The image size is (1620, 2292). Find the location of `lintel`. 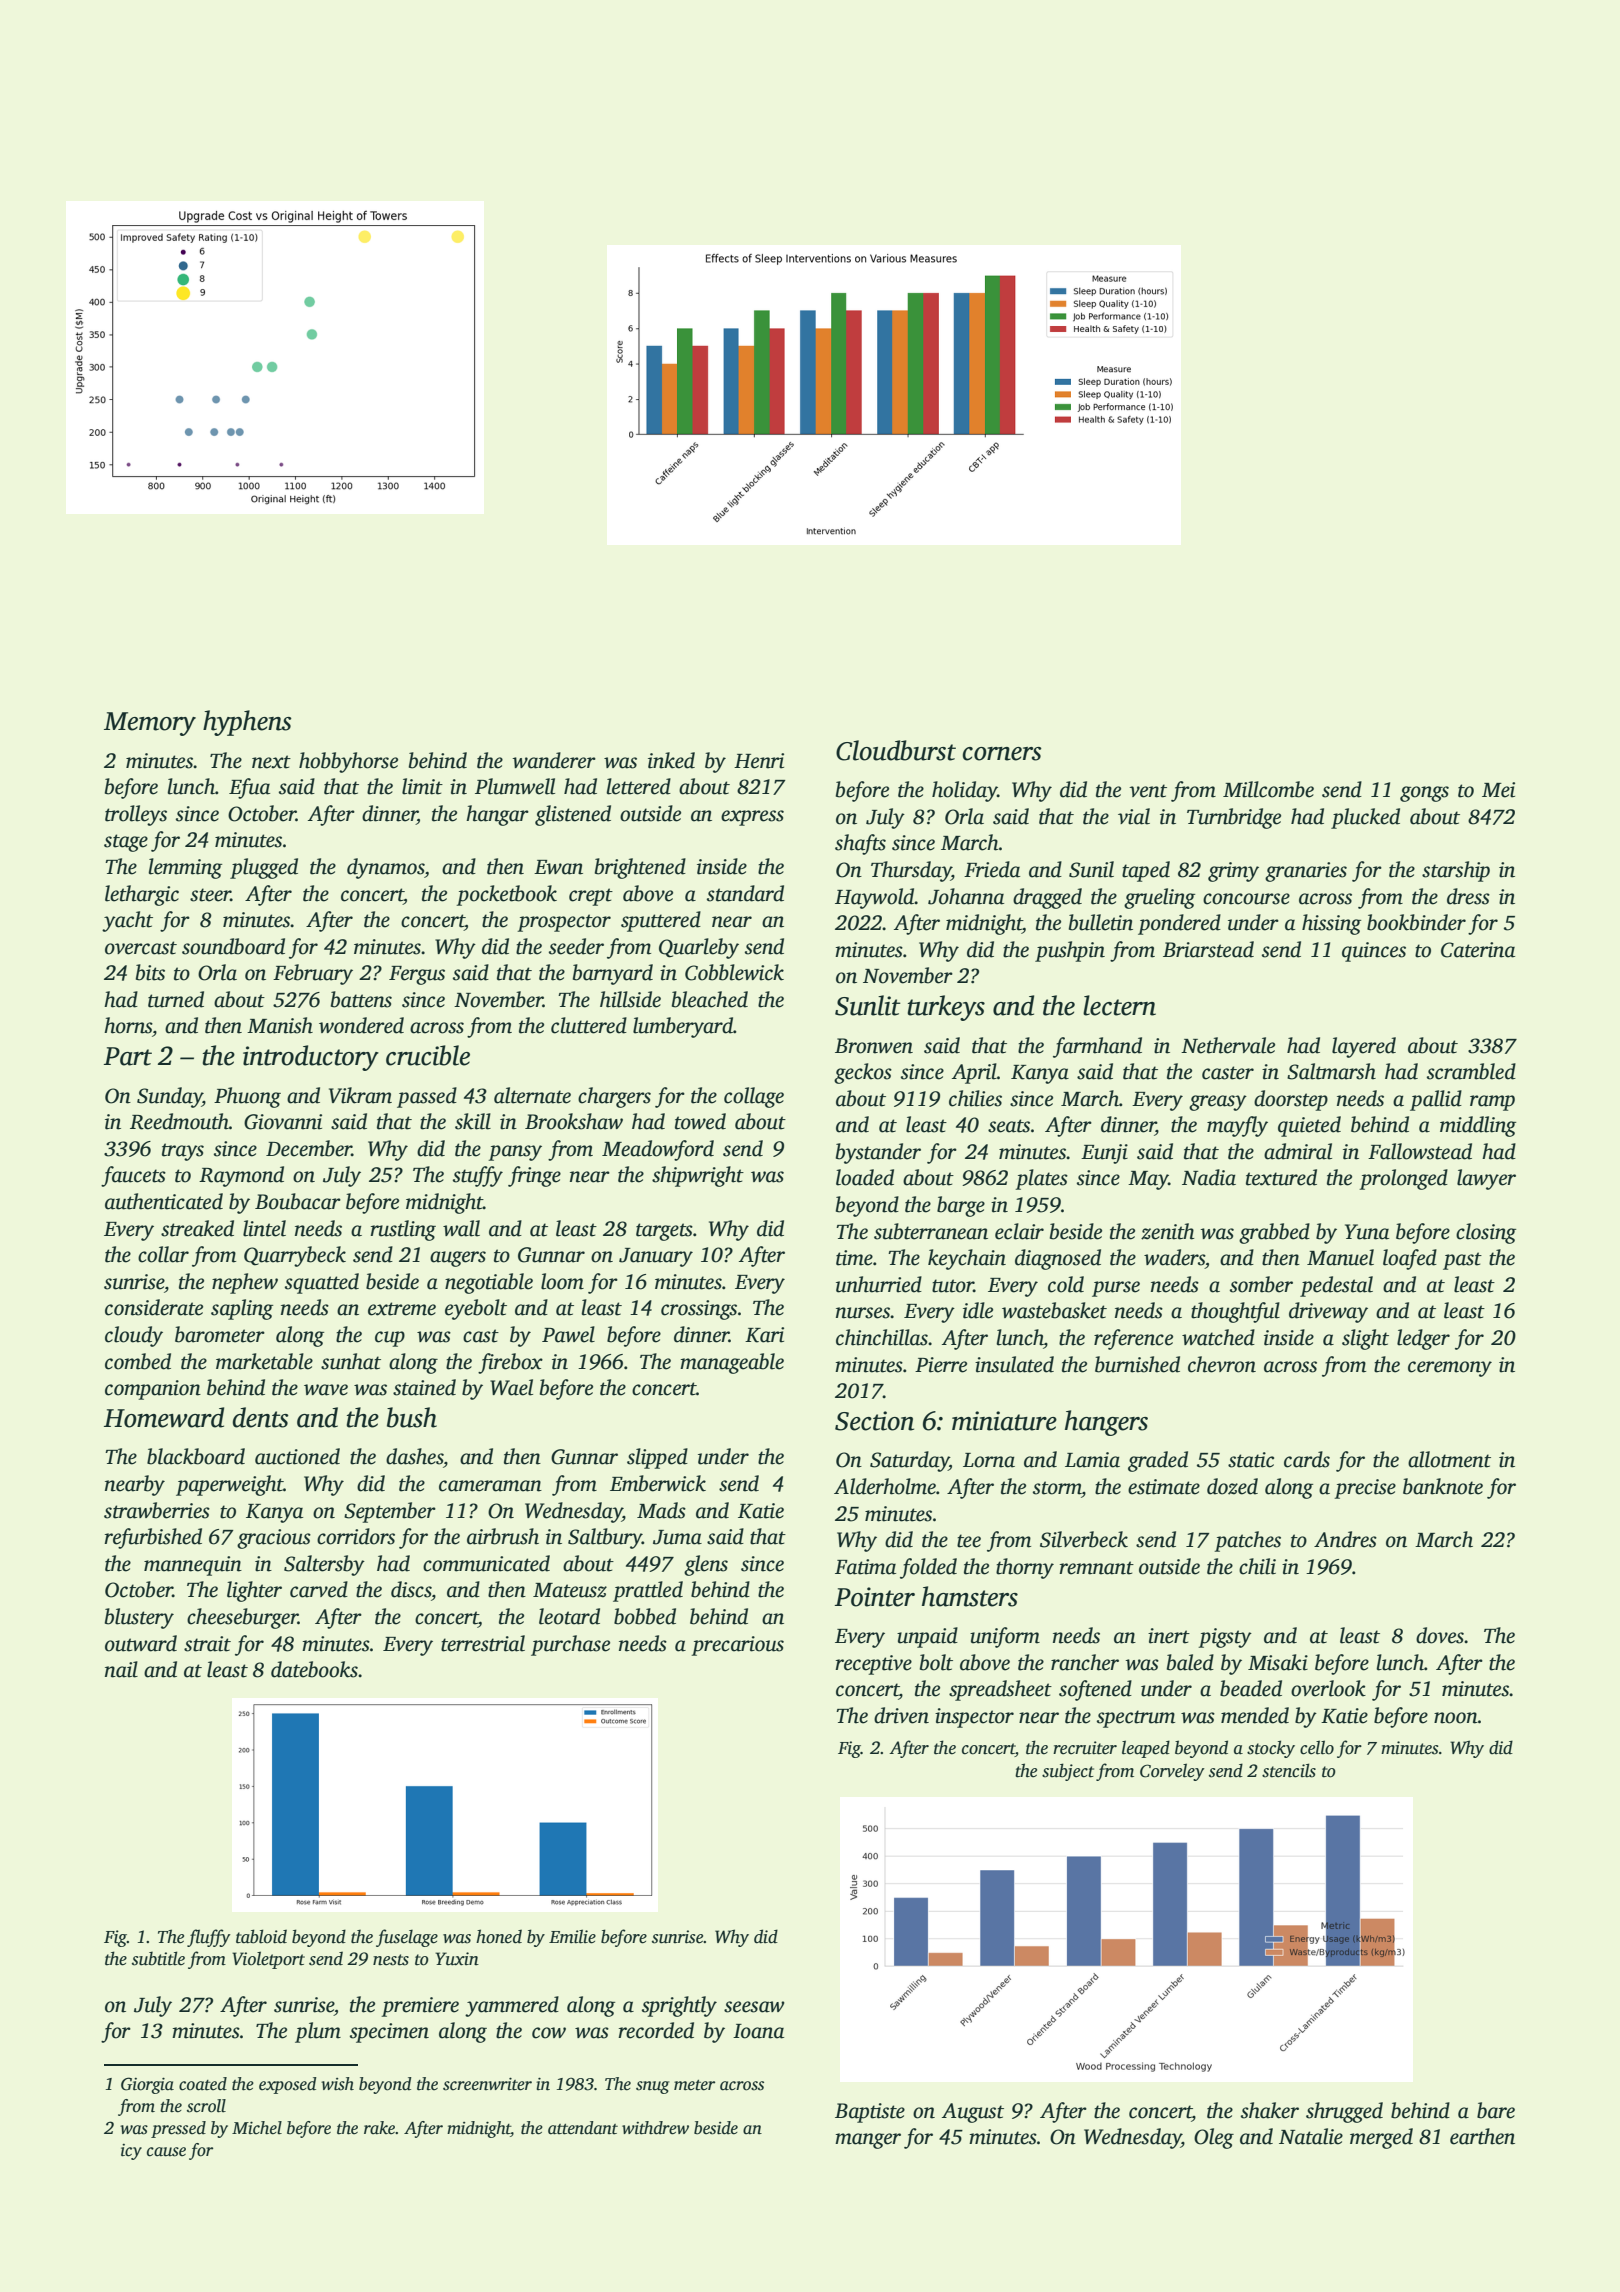

lintel is located at coordinates (264, 1228).
